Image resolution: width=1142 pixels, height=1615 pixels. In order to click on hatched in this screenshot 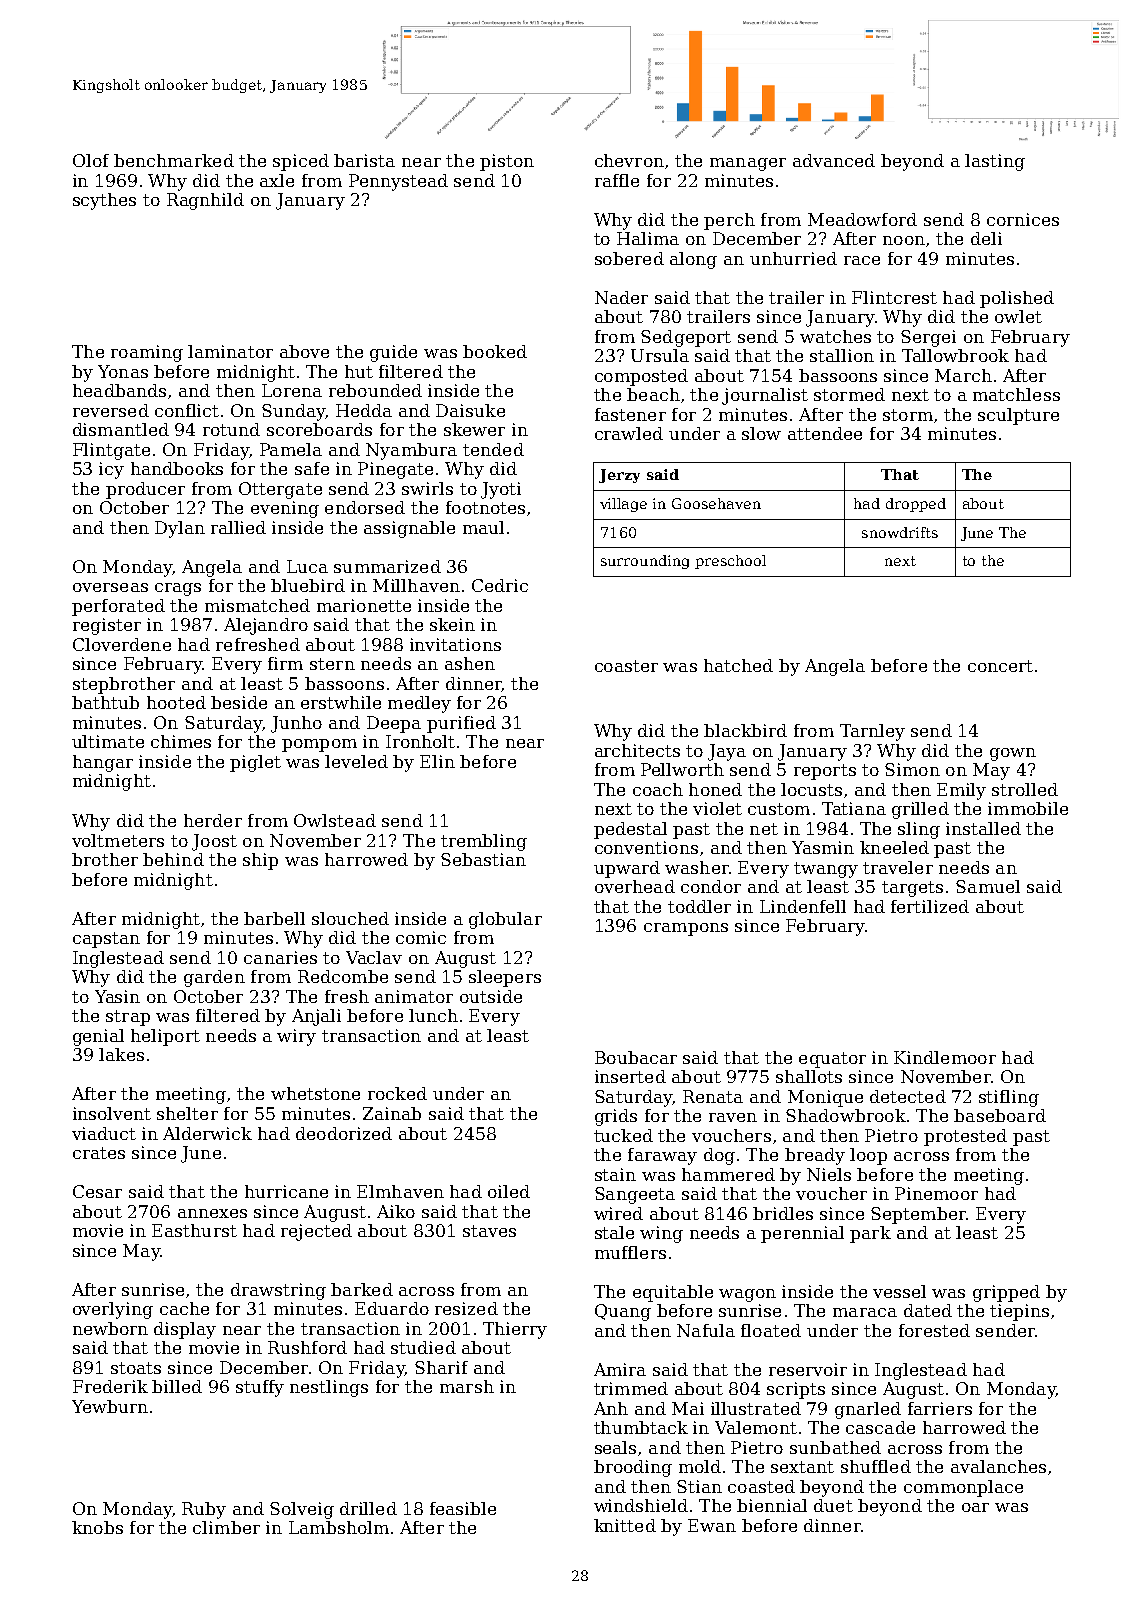, I will do `click(738, 665)`.
